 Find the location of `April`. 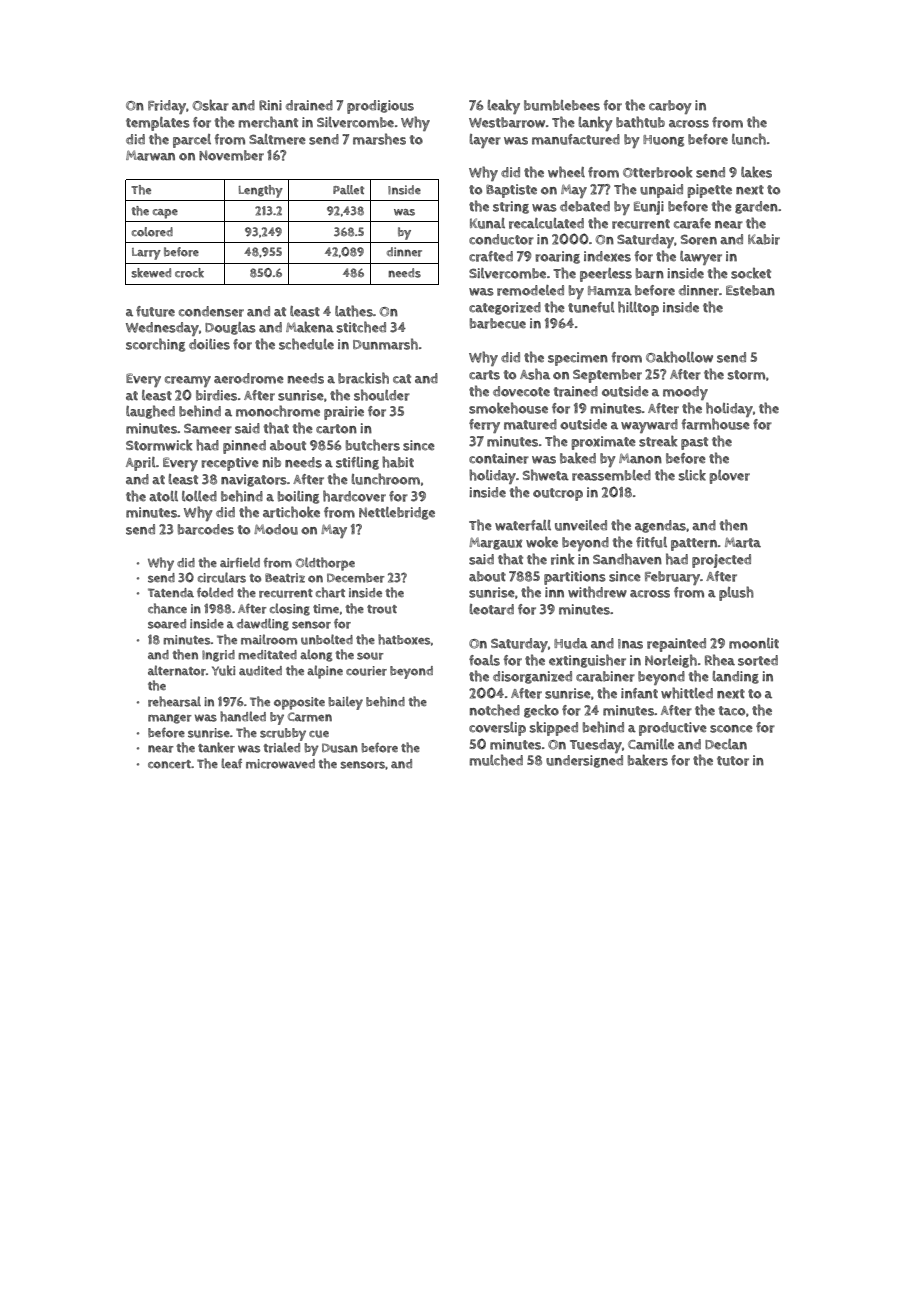

April is located at coordinates (141, 464).
